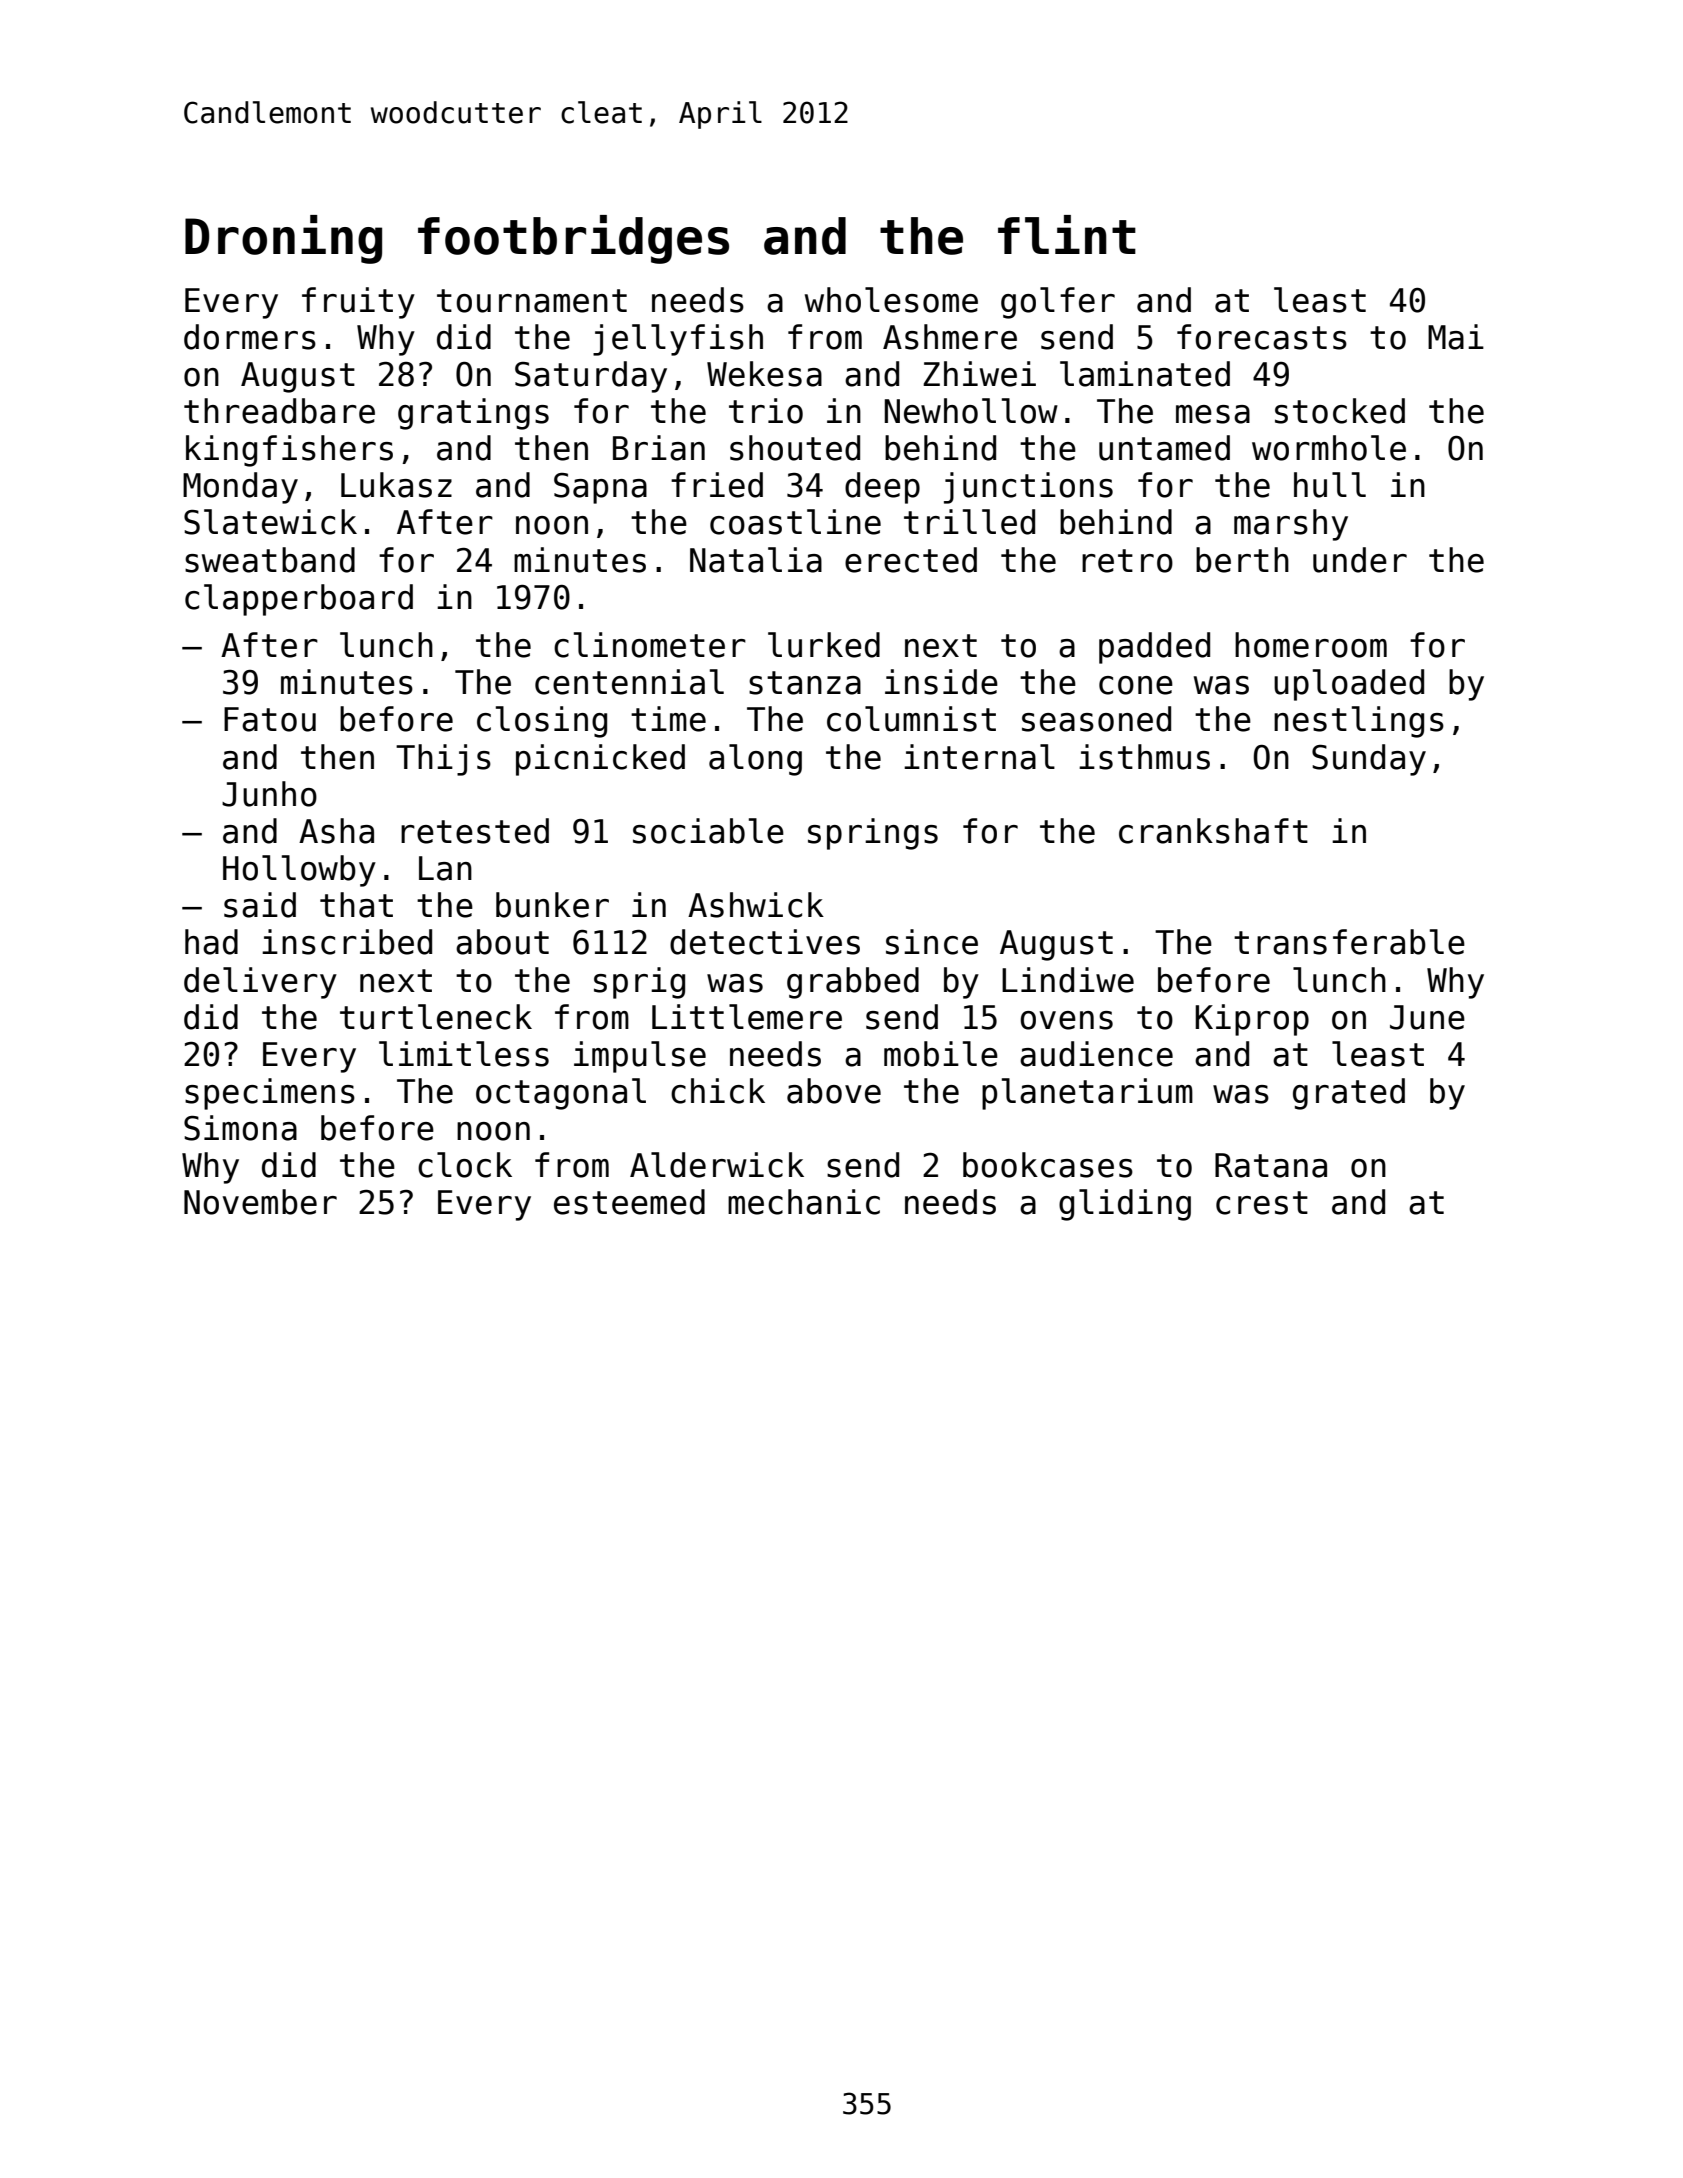 Image resolution: width=1683 pixels, height=2178 pixels. What do you see at coordinates (299, 600) in the screenshot?
I see `clapperboard` at bounding box center [299, 600].
